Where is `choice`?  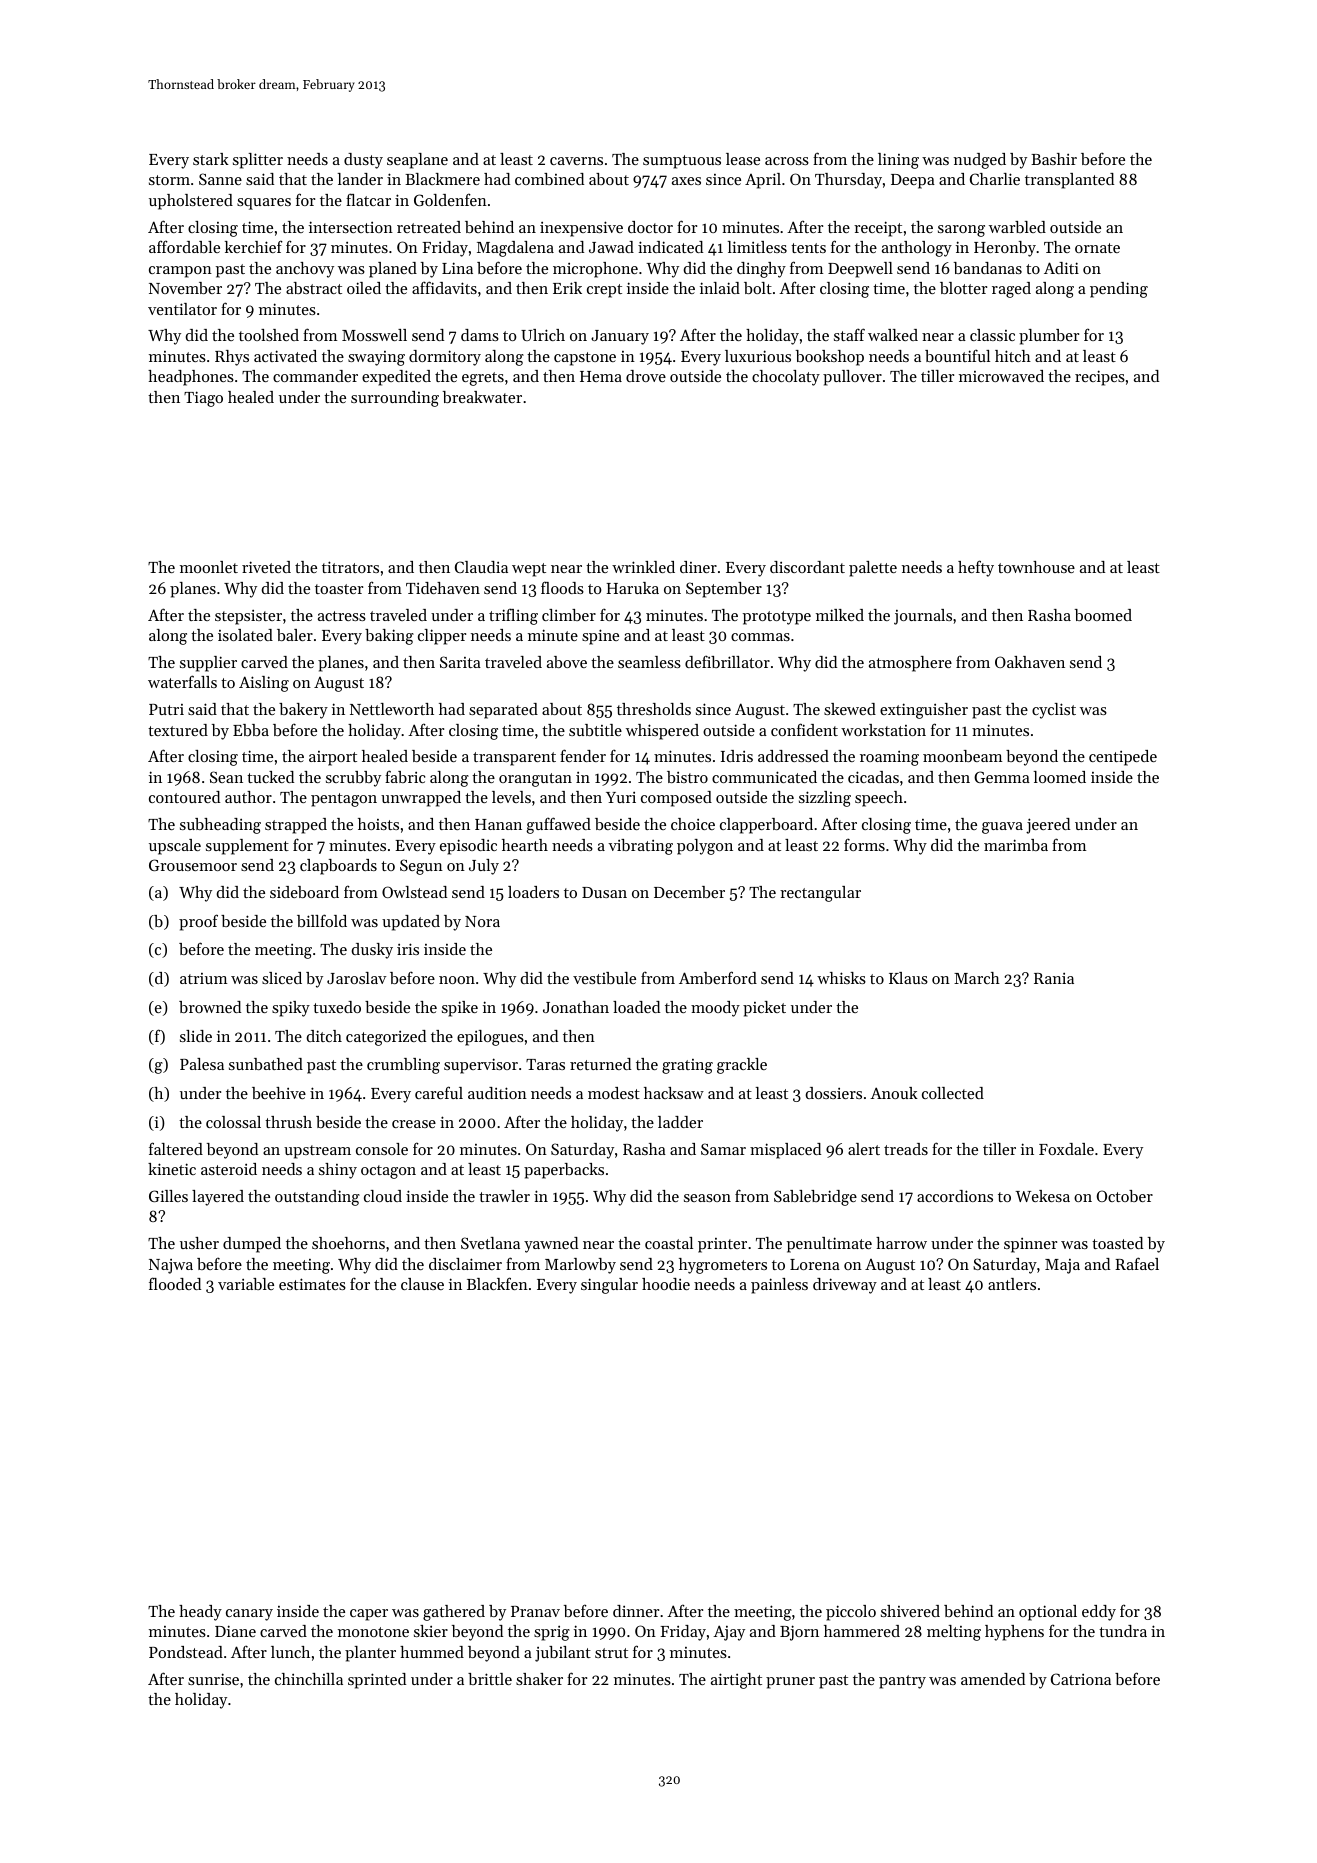
choice is located at coordinates (693, 824).
